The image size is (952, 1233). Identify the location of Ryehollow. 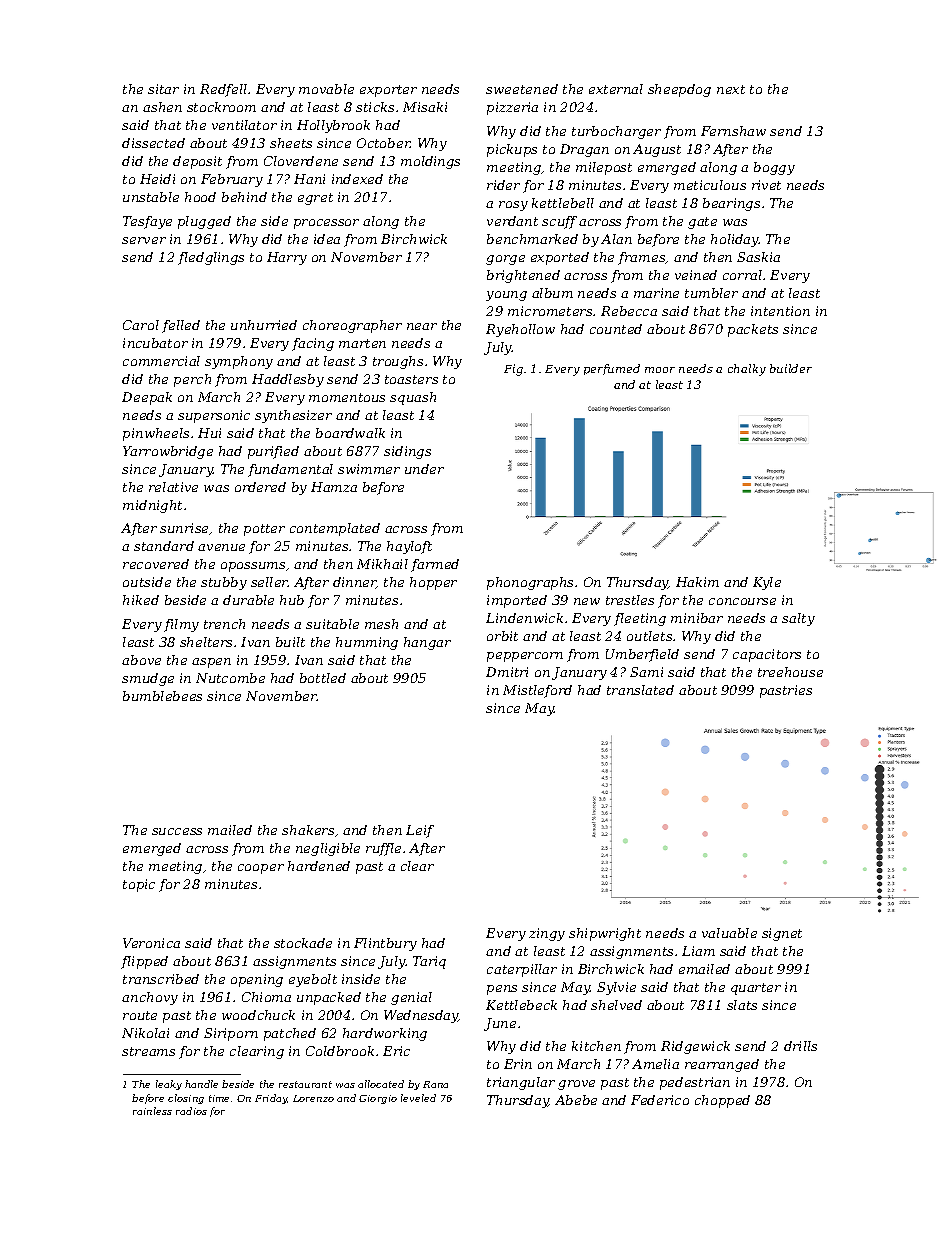
(520, 330).
